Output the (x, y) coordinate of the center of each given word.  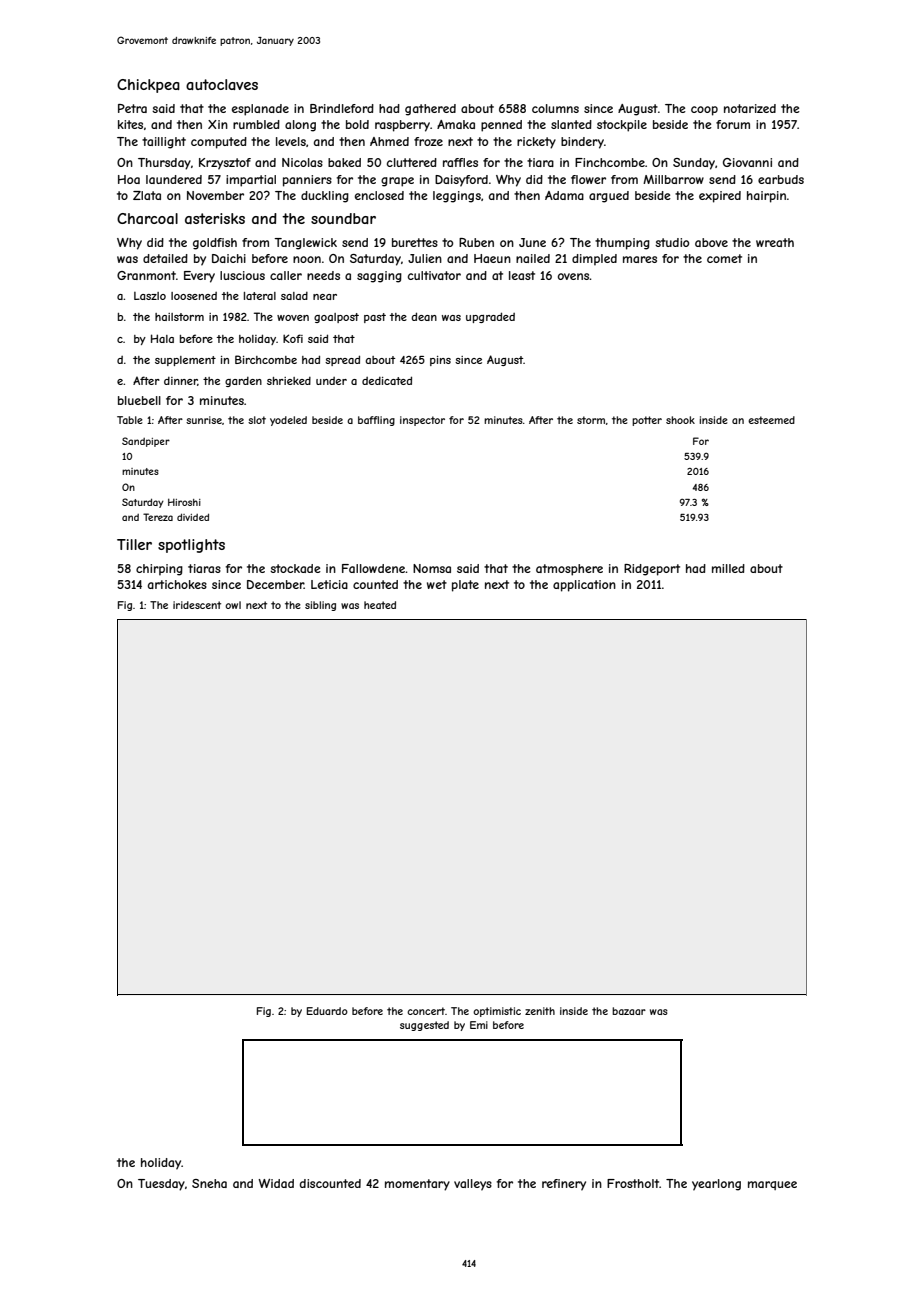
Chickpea (148, 86)
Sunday (694, 164)
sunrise (204, 420)
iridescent (197, 605)
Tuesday (161, 1185)
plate (465, 586)
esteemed (771, 420)
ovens (574, 276)
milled (728, 568)
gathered (430, 110)
